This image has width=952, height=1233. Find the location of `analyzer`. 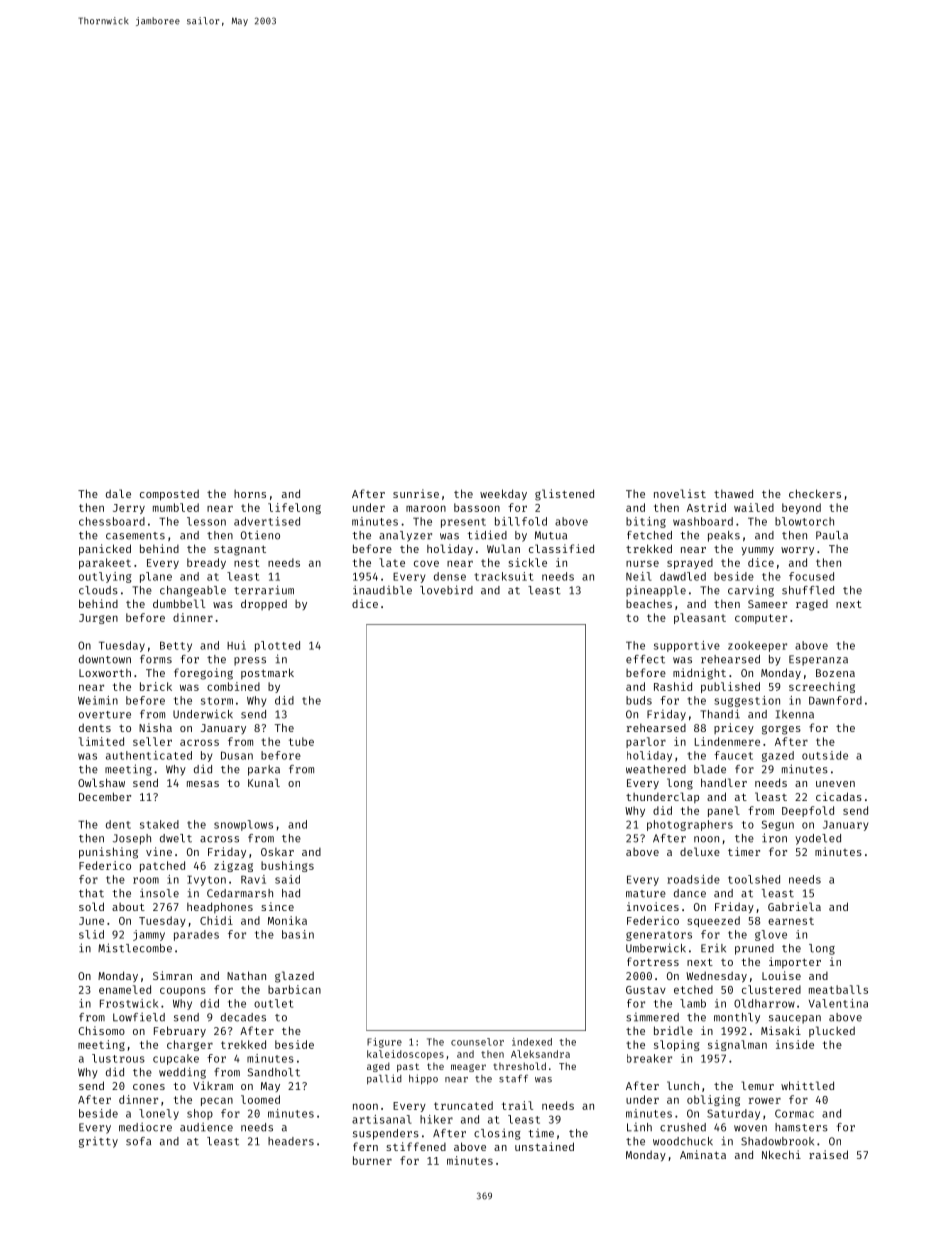

analyzer is located at coordinates (405, 536).
